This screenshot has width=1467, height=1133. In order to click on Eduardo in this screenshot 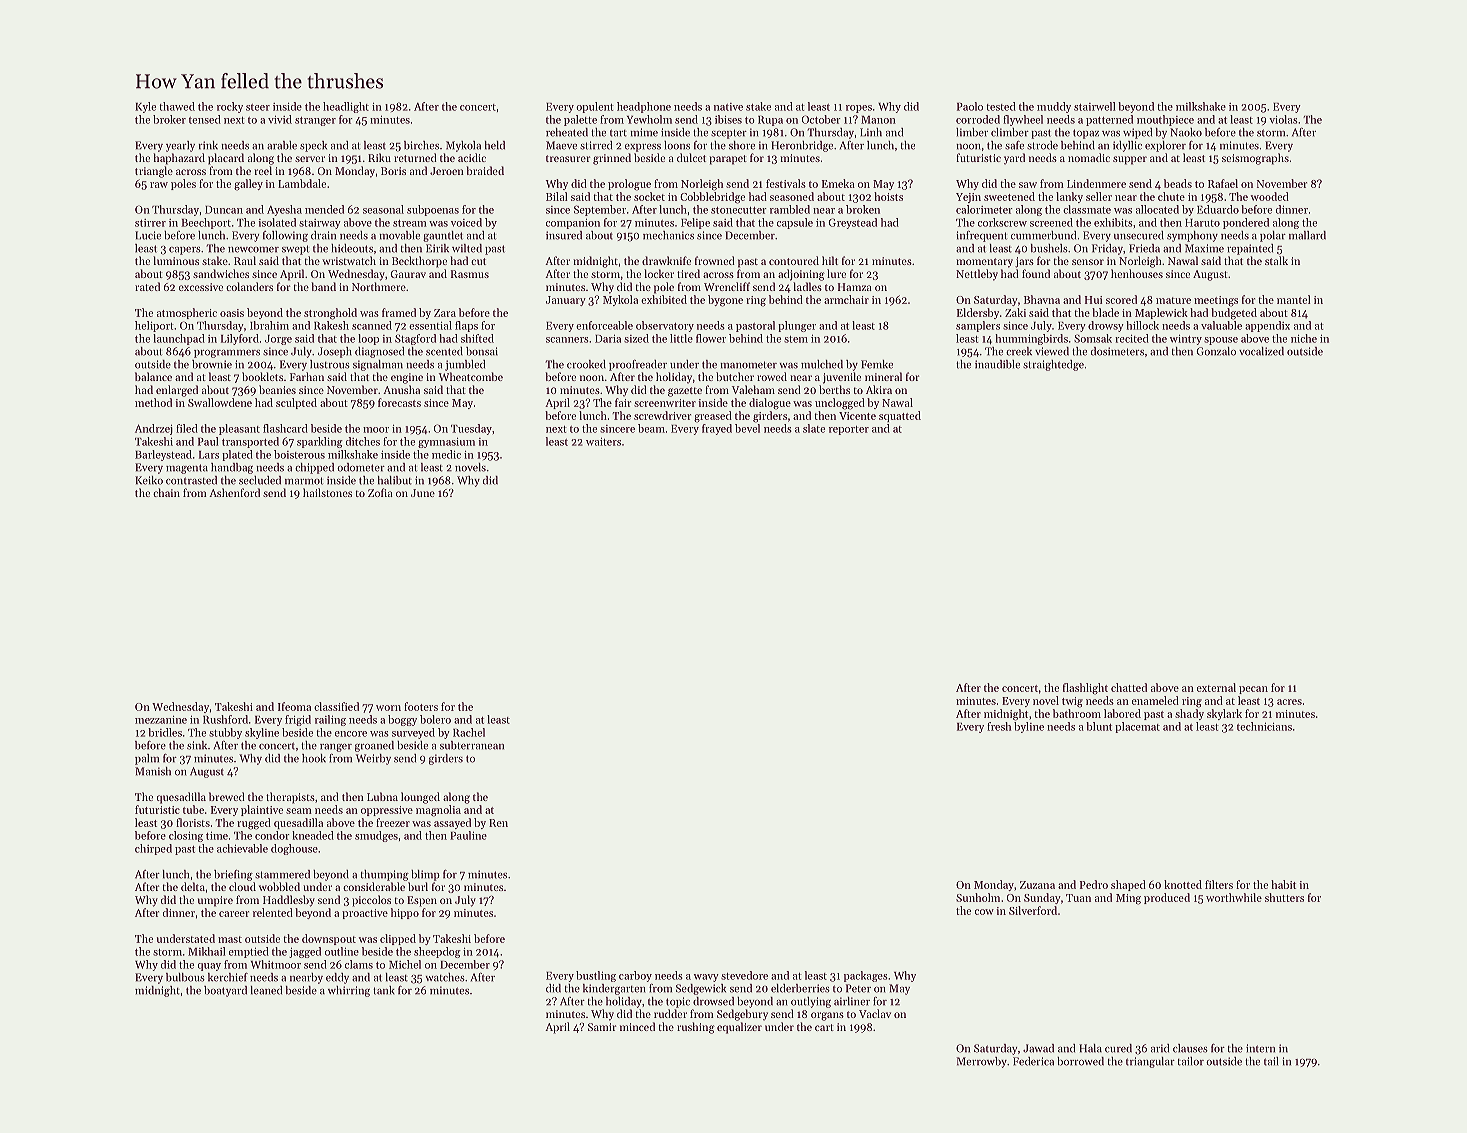, I will do `click(1218, 209)`.
